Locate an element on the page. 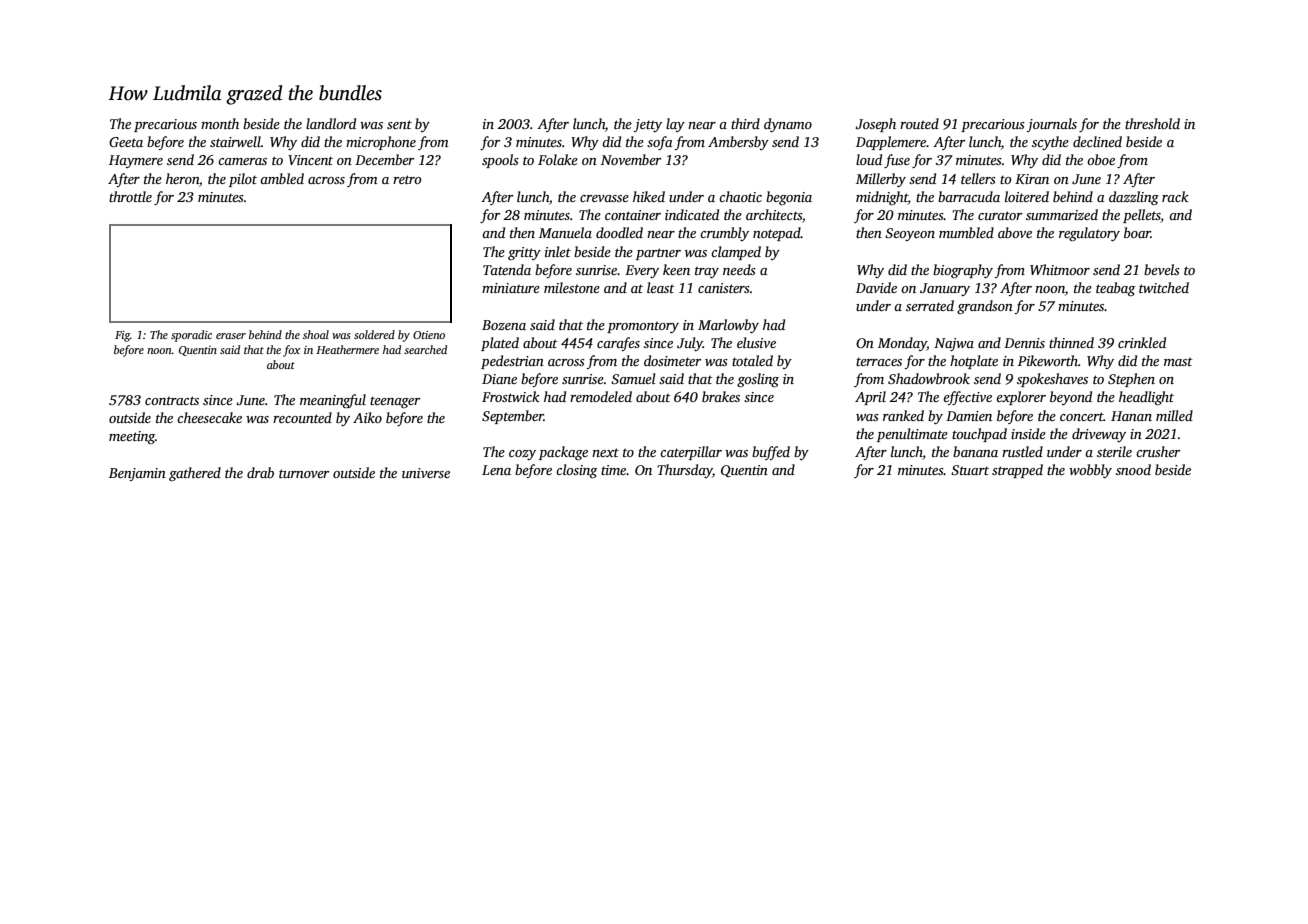 The width and height of the document is (1308, 924). buffed is located at coordinates (771, 453).
